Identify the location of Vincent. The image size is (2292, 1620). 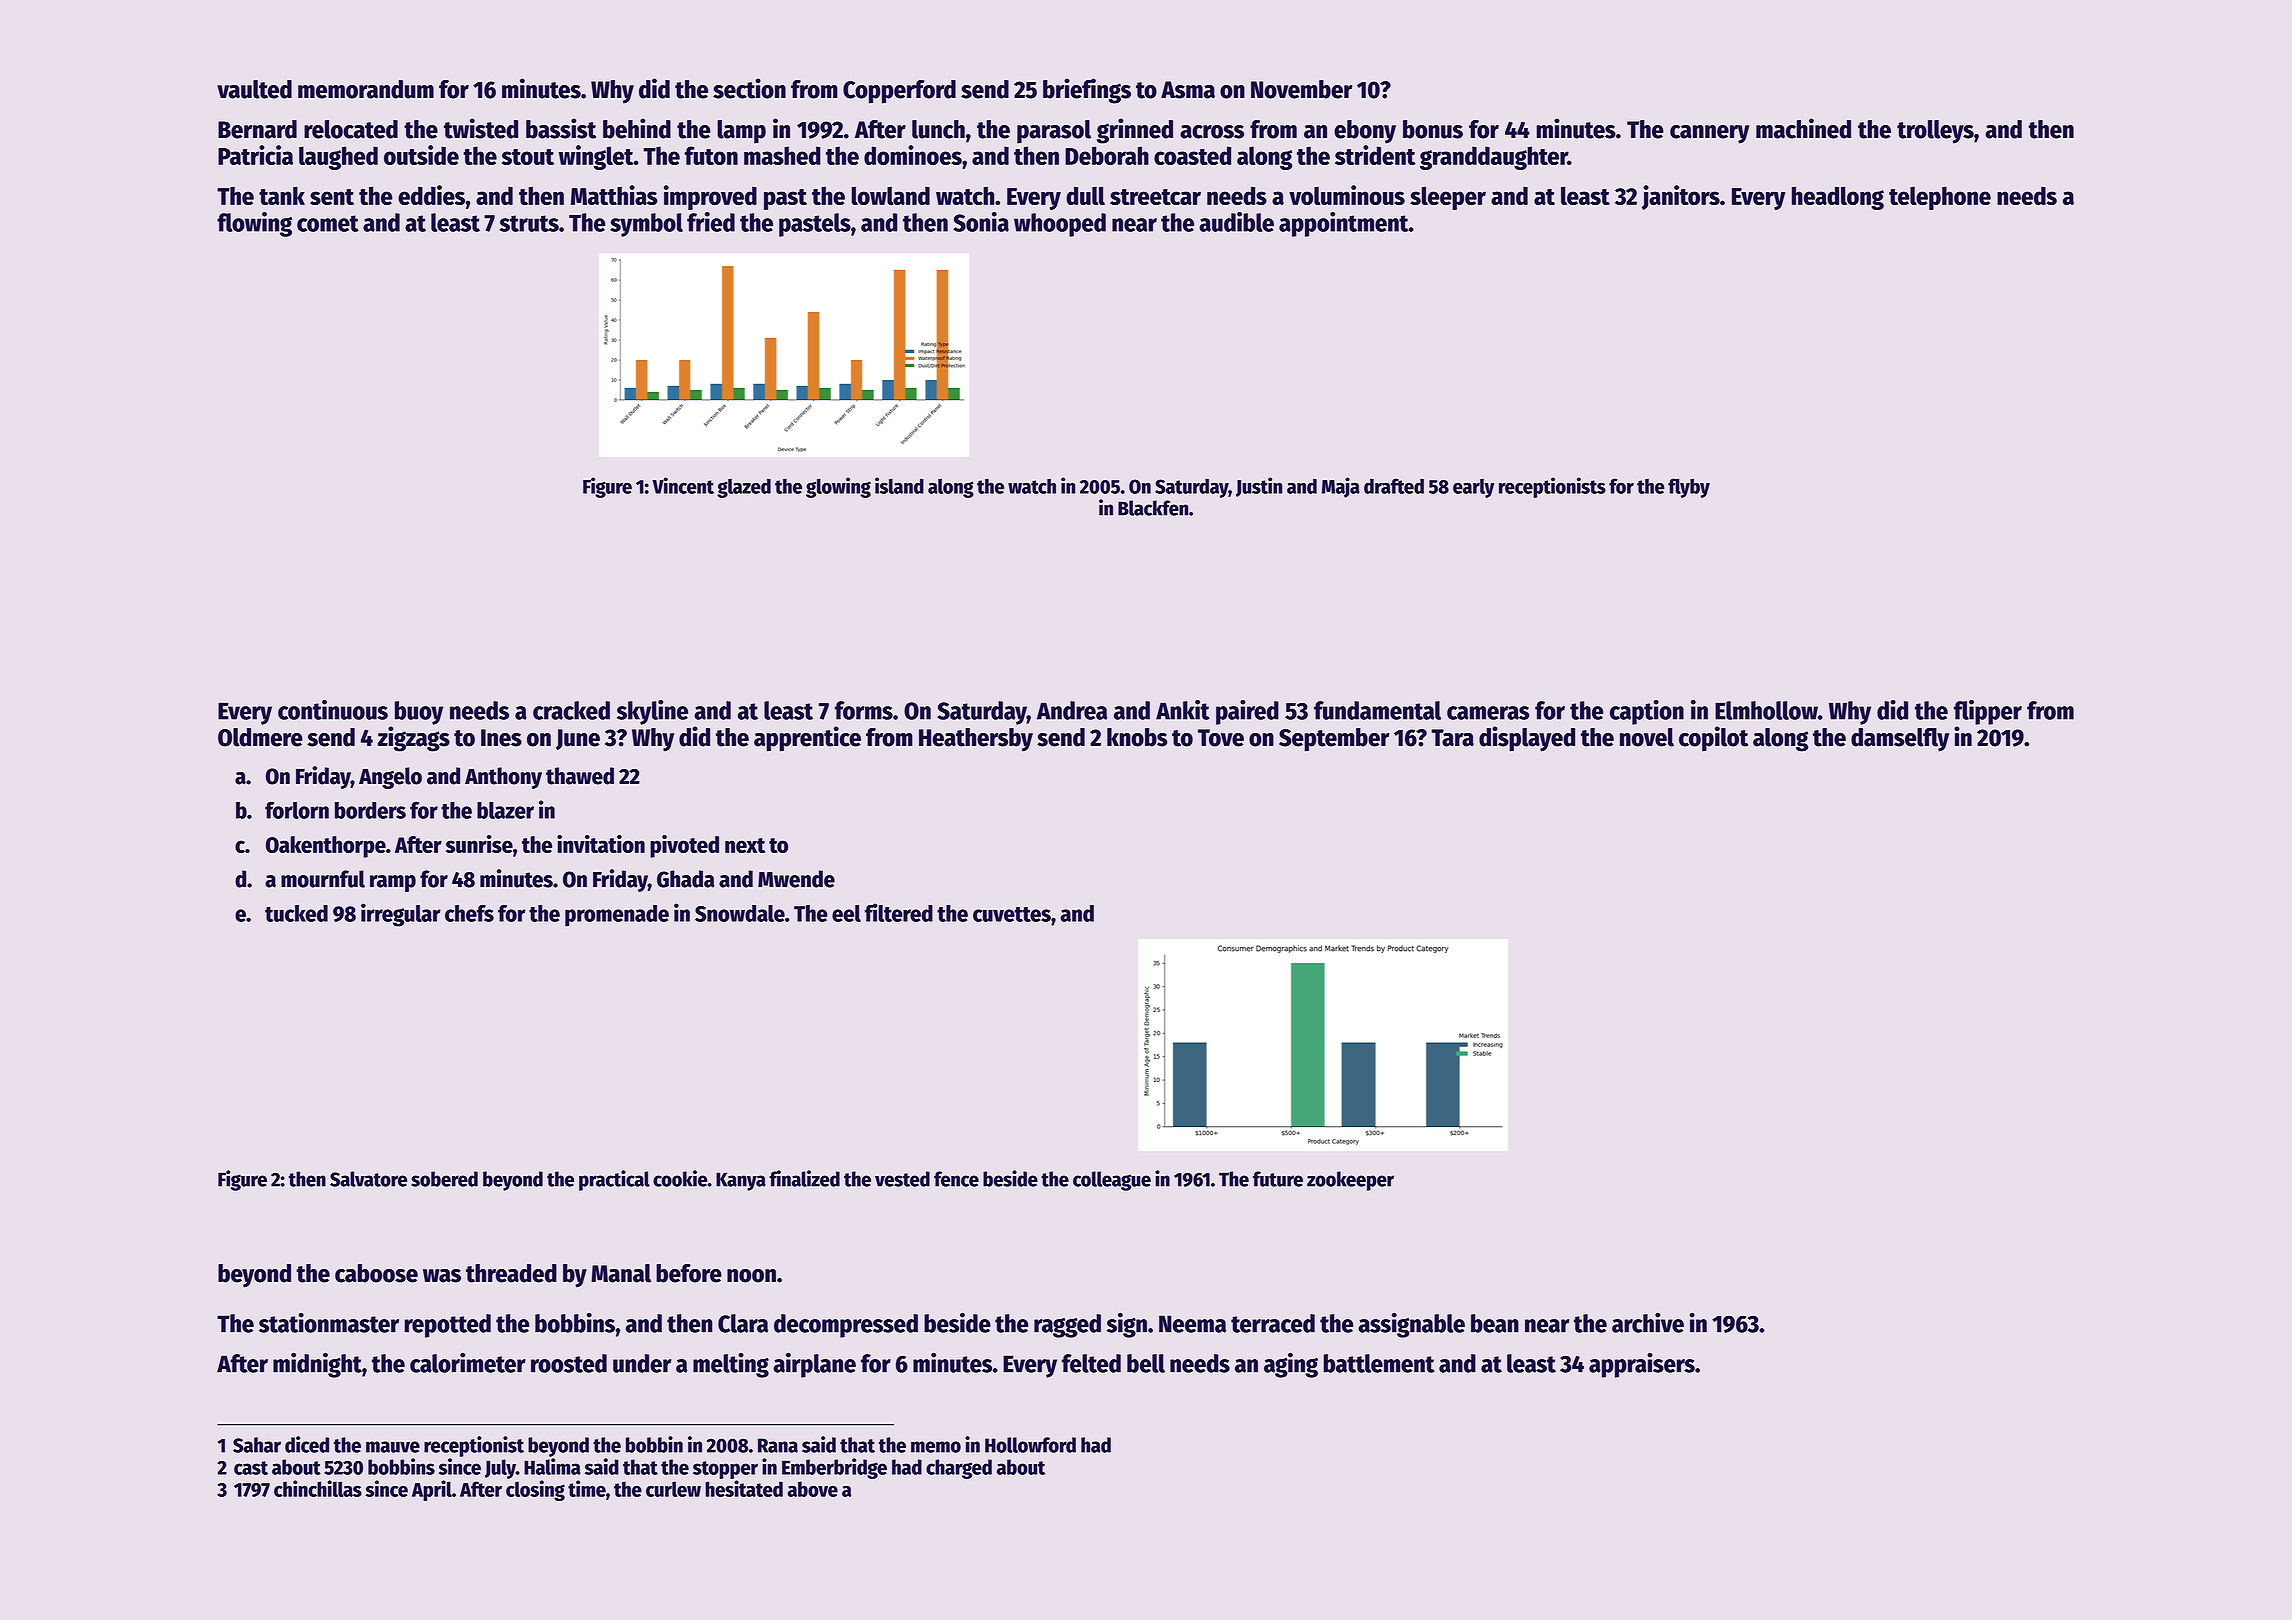
(683, 485).
